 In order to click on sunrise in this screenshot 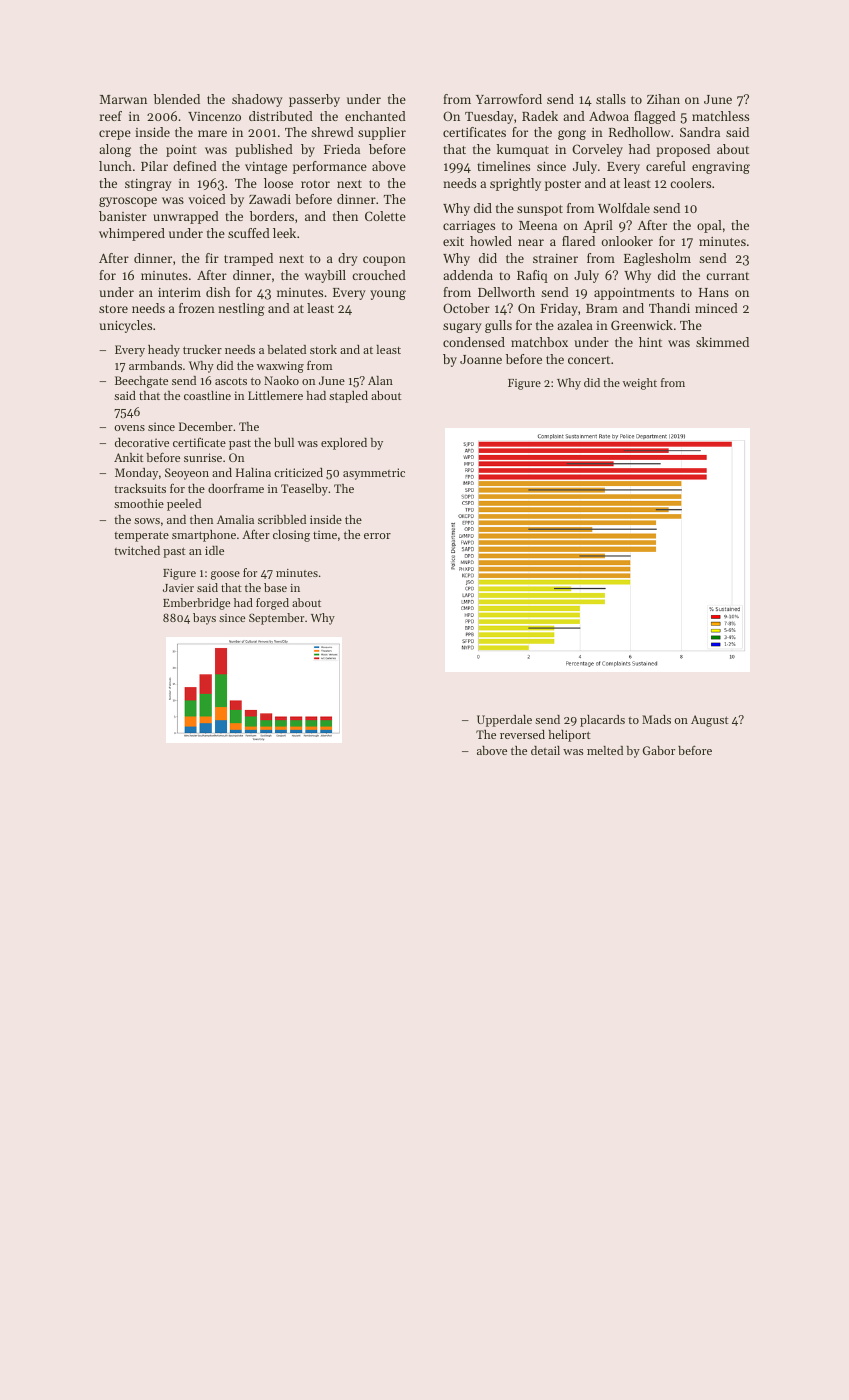, I will do `click(203, 457)`.
